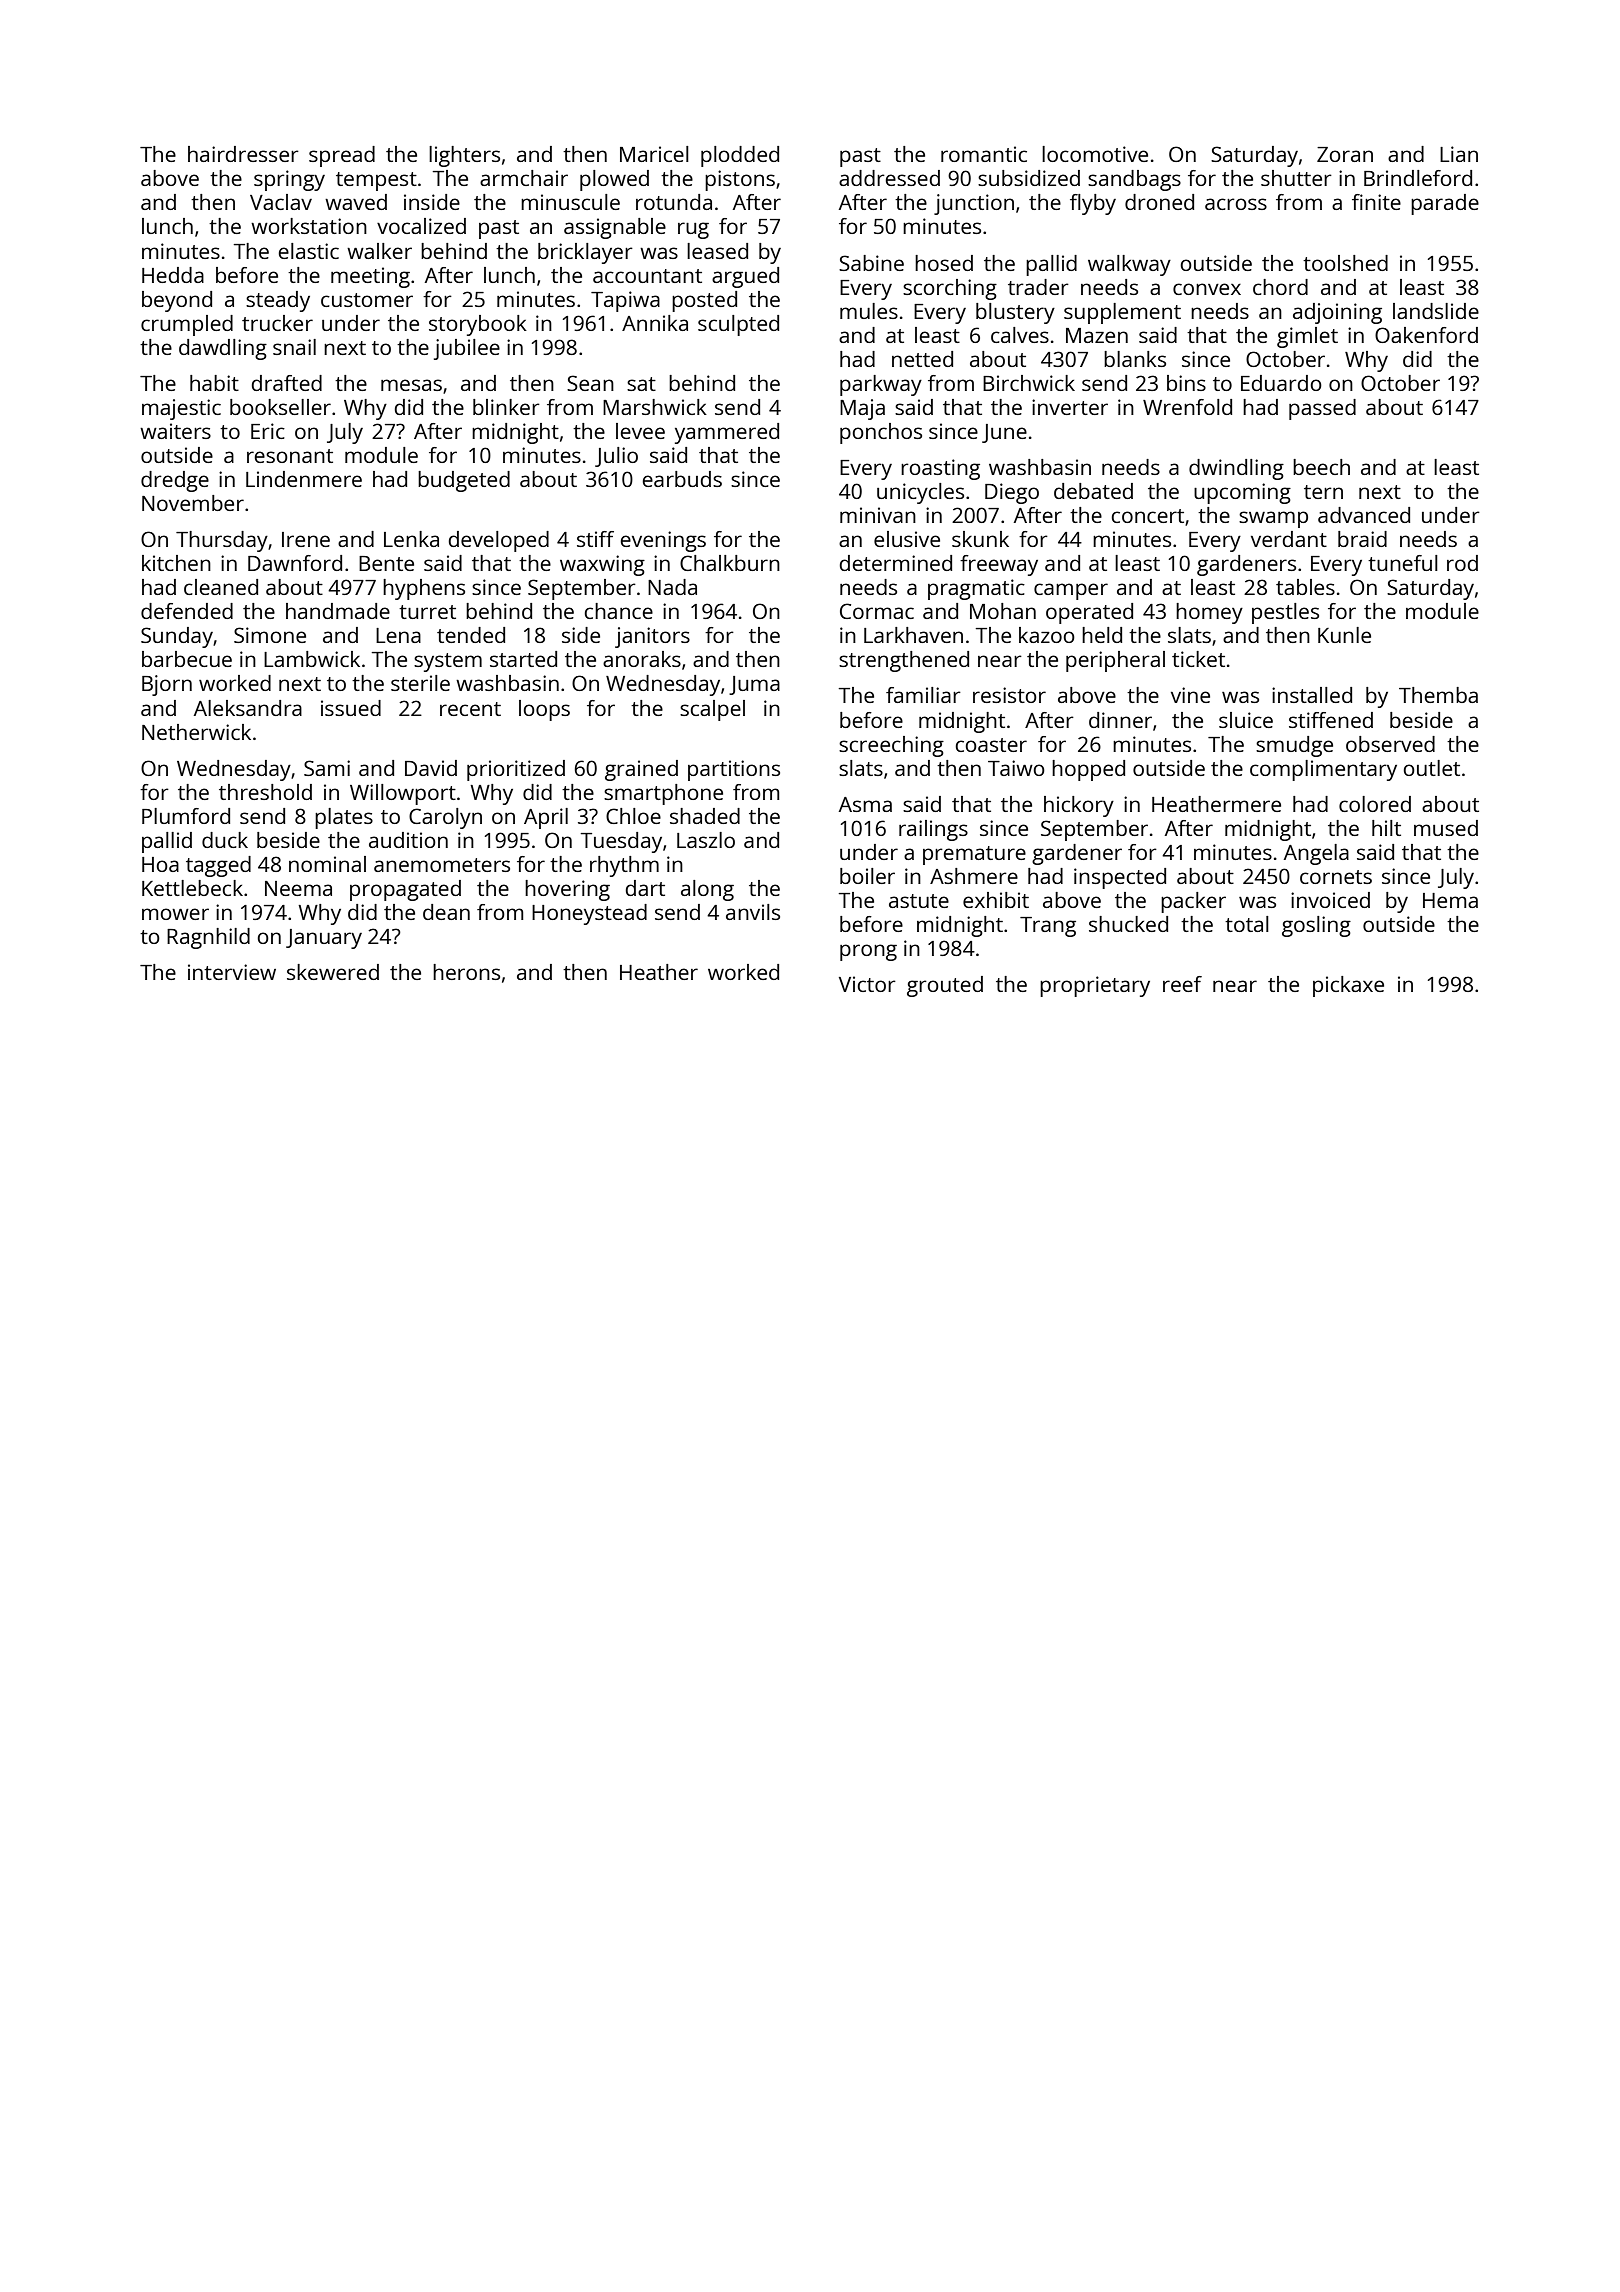 The image size is (1620, 2292). What do you see at coordinates (1321, 467) in the page?
I see `beech` at bounding box center [1321, 467].
